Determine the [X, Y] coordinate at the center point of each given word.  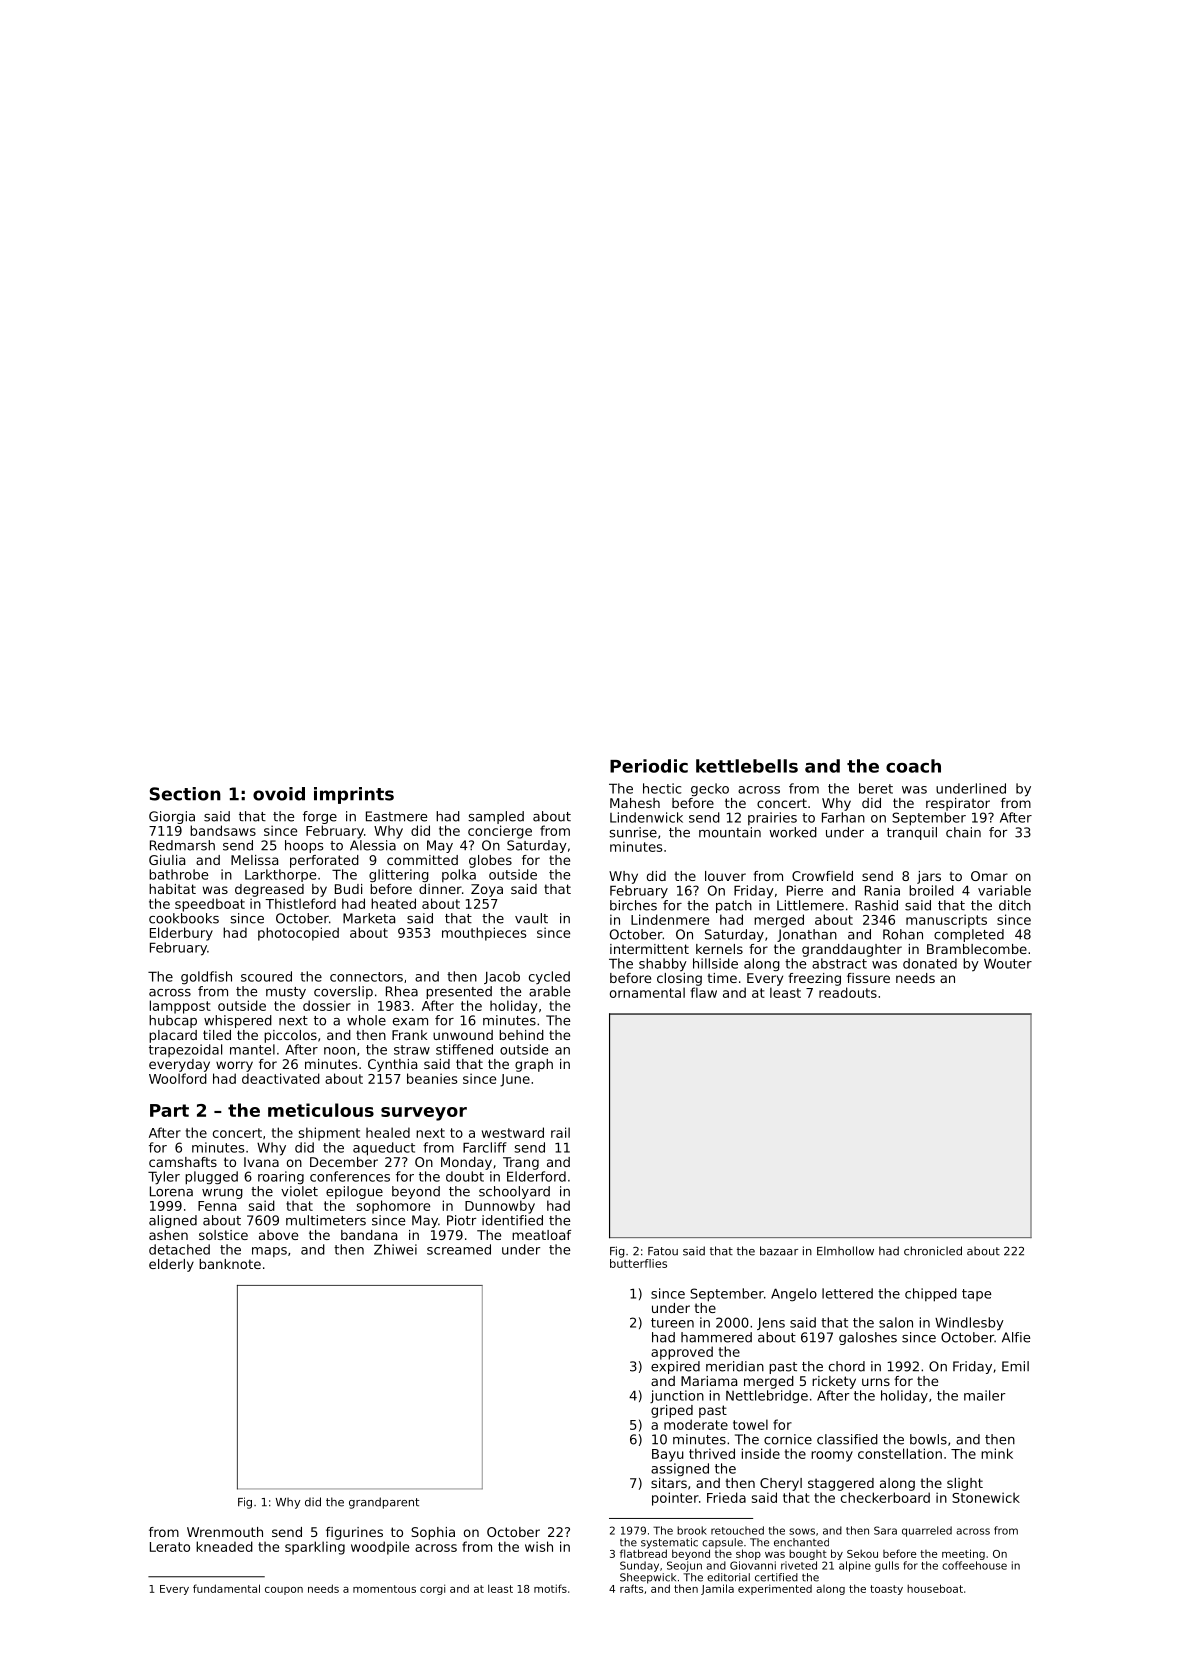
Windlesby [969, 1324]
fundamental [226, 1588]
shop [748, 1554]
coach [913, 766]
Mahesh [635, 803]
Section [185, 794]
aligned [173, 1221]
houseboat [935, 1588]
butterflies [638, 1263]
